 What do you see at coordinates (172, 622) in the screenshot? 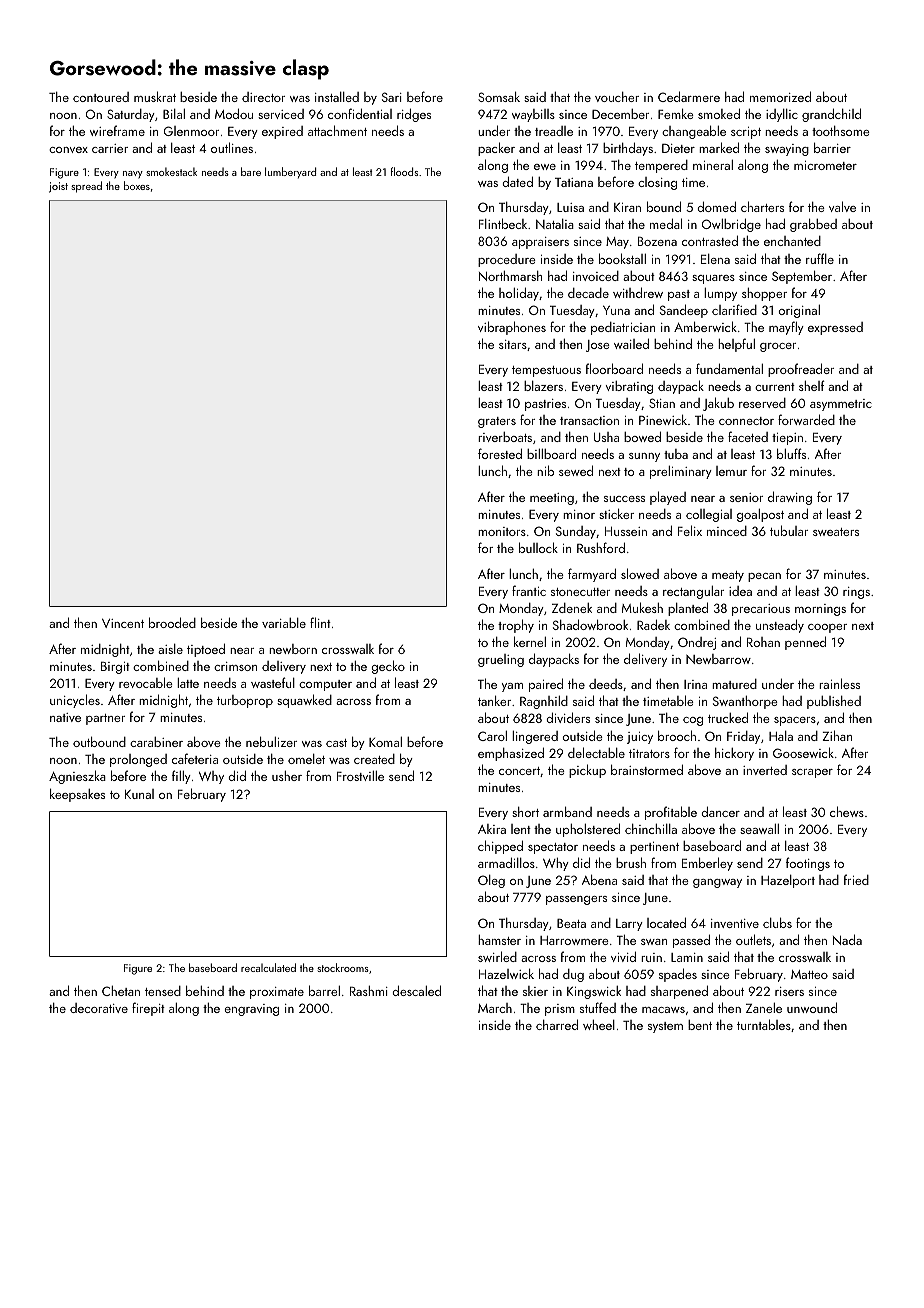
I see `brooded` at bounding box center [172, 622].
